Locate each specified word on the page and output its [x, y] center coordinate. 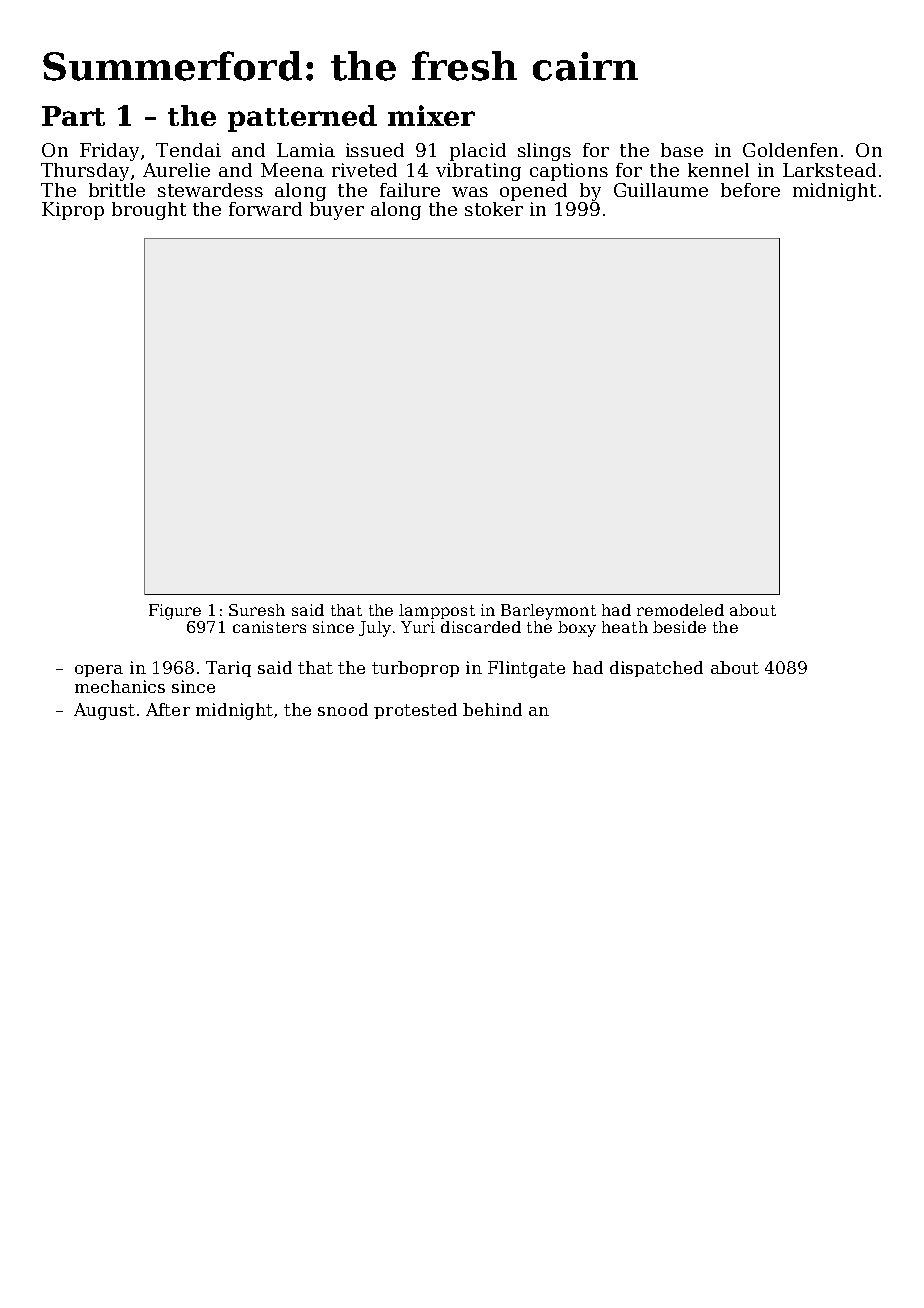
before [750, 190]
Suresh [257, 610]
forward [265, 209]
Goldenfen [790, 150]
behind [492, 709]
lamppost [437, 611]
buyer [337, 211]
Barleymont [548, 612]
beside [679, 627]
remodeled [680, 610]
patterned [302, 118]
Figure [175, 612]
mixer [431, 115]
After [168, 709]
